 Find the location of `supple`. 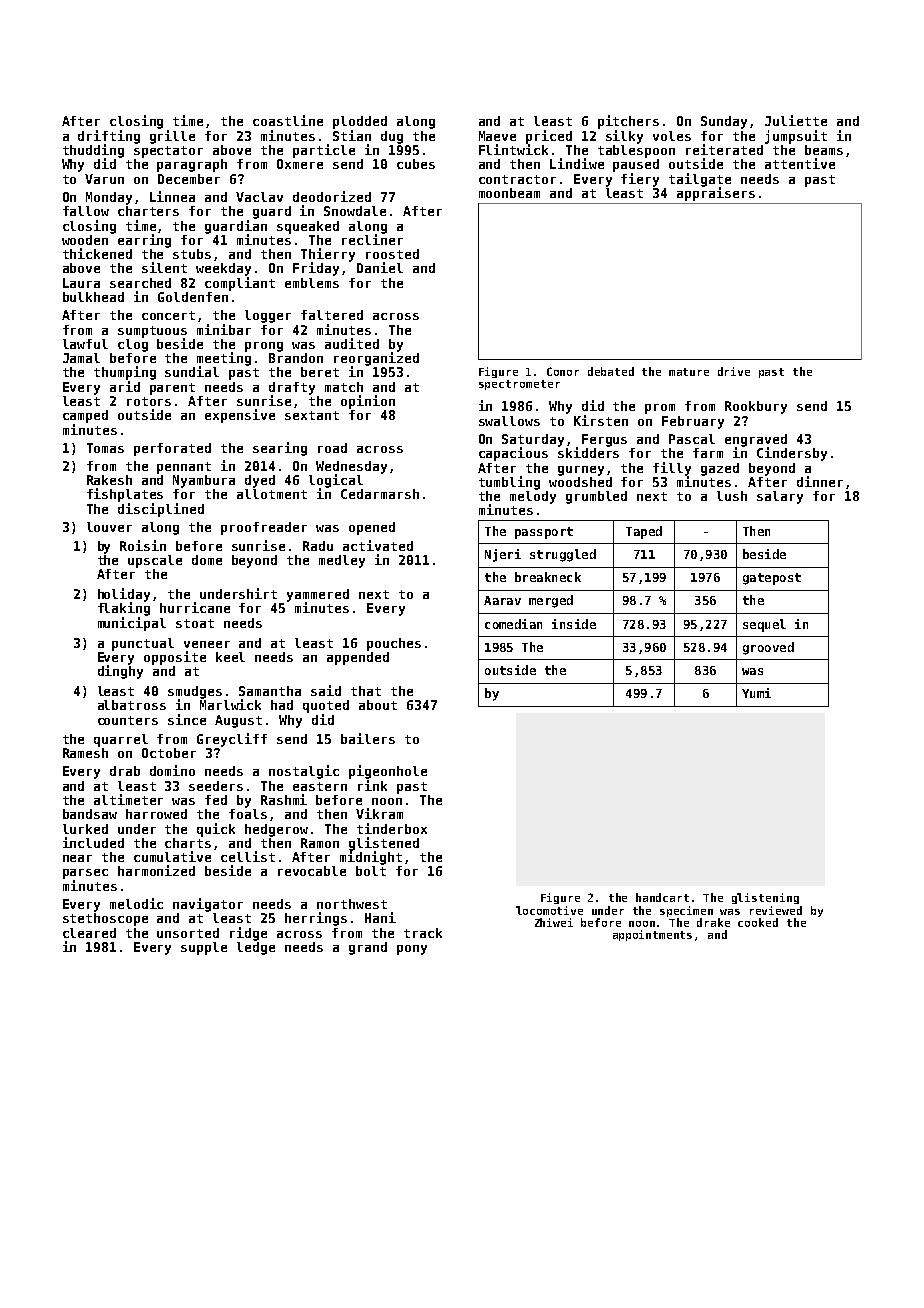

supple is located at coordinates (204, 948).
